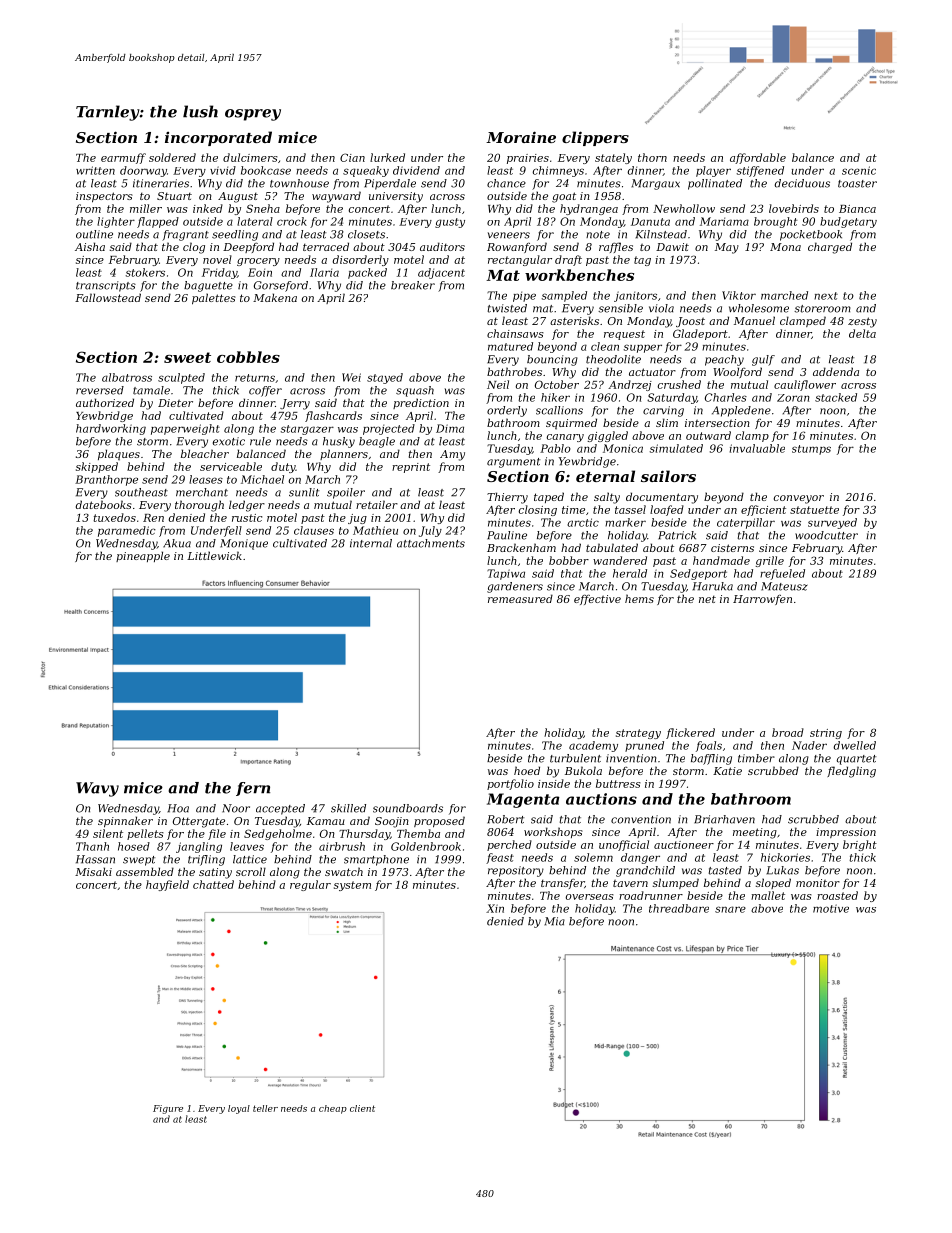  Describe the element at coordinates (97, 789) in the page. I see `Wavy` at that location.
